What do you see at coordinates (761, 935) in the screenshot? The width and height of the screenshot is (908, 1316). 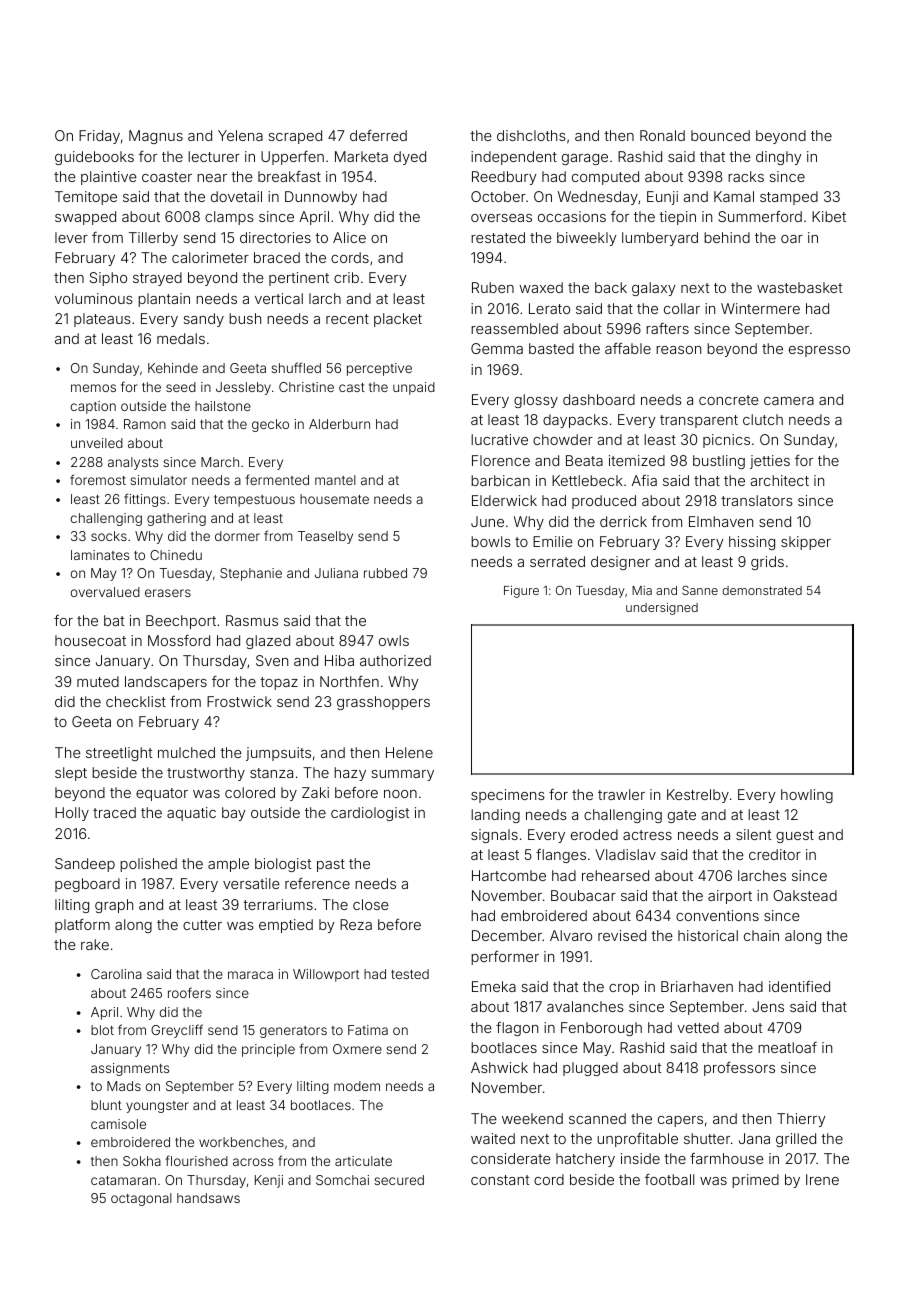 I see `chain` at bounding box center [761, 935].
